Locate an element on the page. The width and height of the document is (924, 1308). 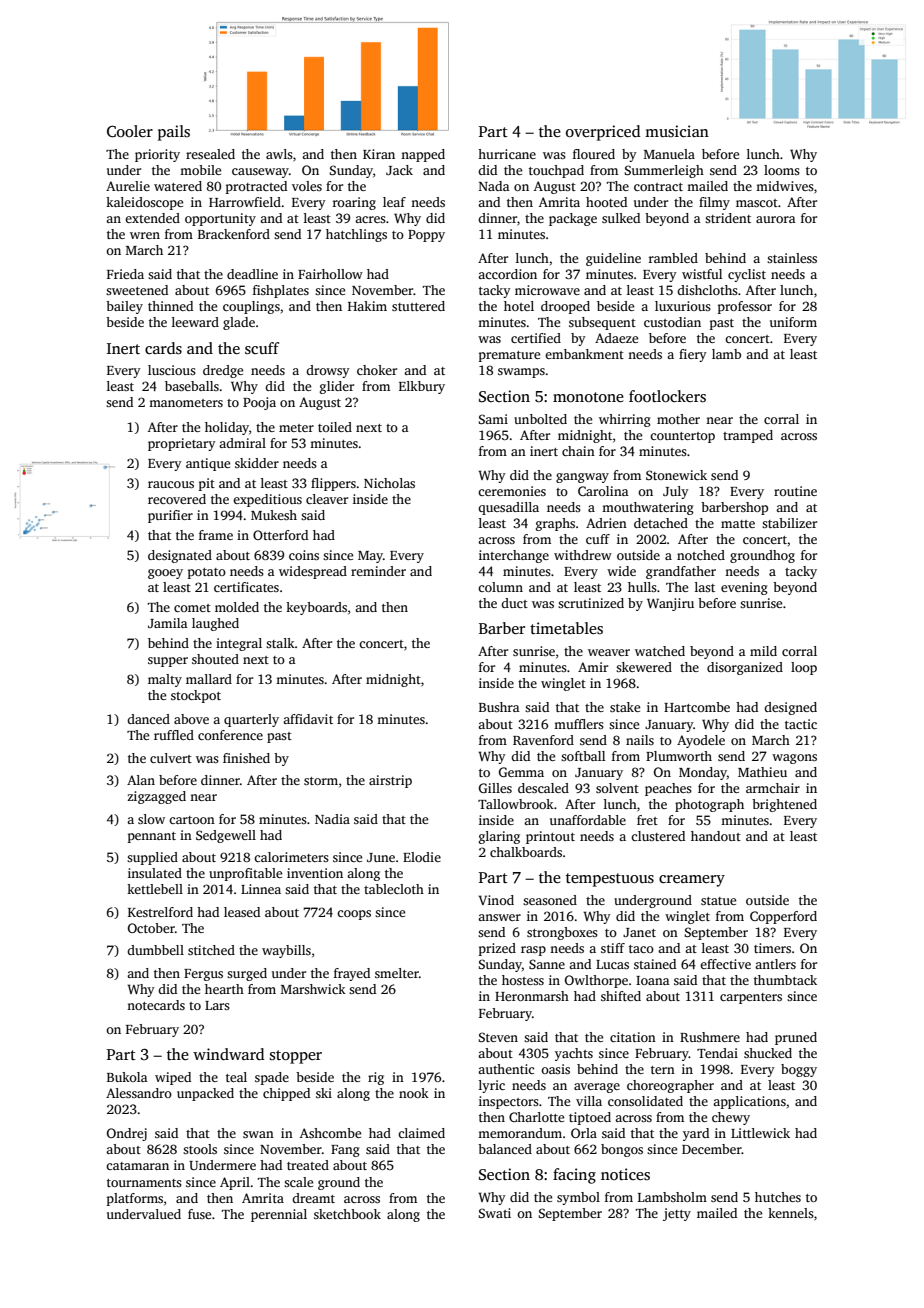
leaf is located at coordinates (394, 202).
